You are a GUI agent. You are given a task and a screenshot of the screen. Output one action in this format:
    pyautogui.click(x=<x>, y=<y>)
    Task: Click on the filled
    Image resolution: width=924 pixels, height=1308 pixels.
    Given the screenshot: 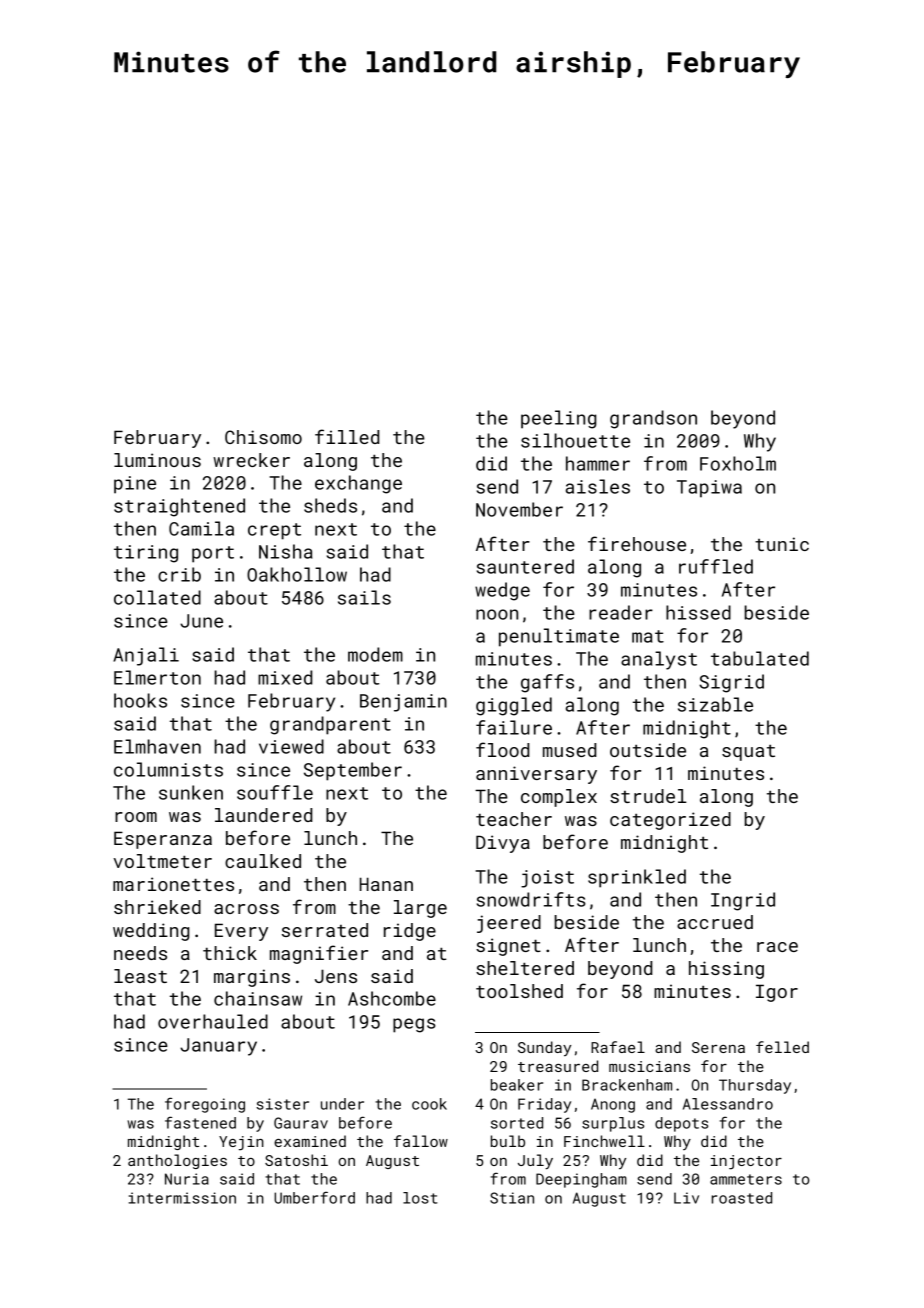 What is the action you would take?
    pyautogui.click(x=347, y=436)
